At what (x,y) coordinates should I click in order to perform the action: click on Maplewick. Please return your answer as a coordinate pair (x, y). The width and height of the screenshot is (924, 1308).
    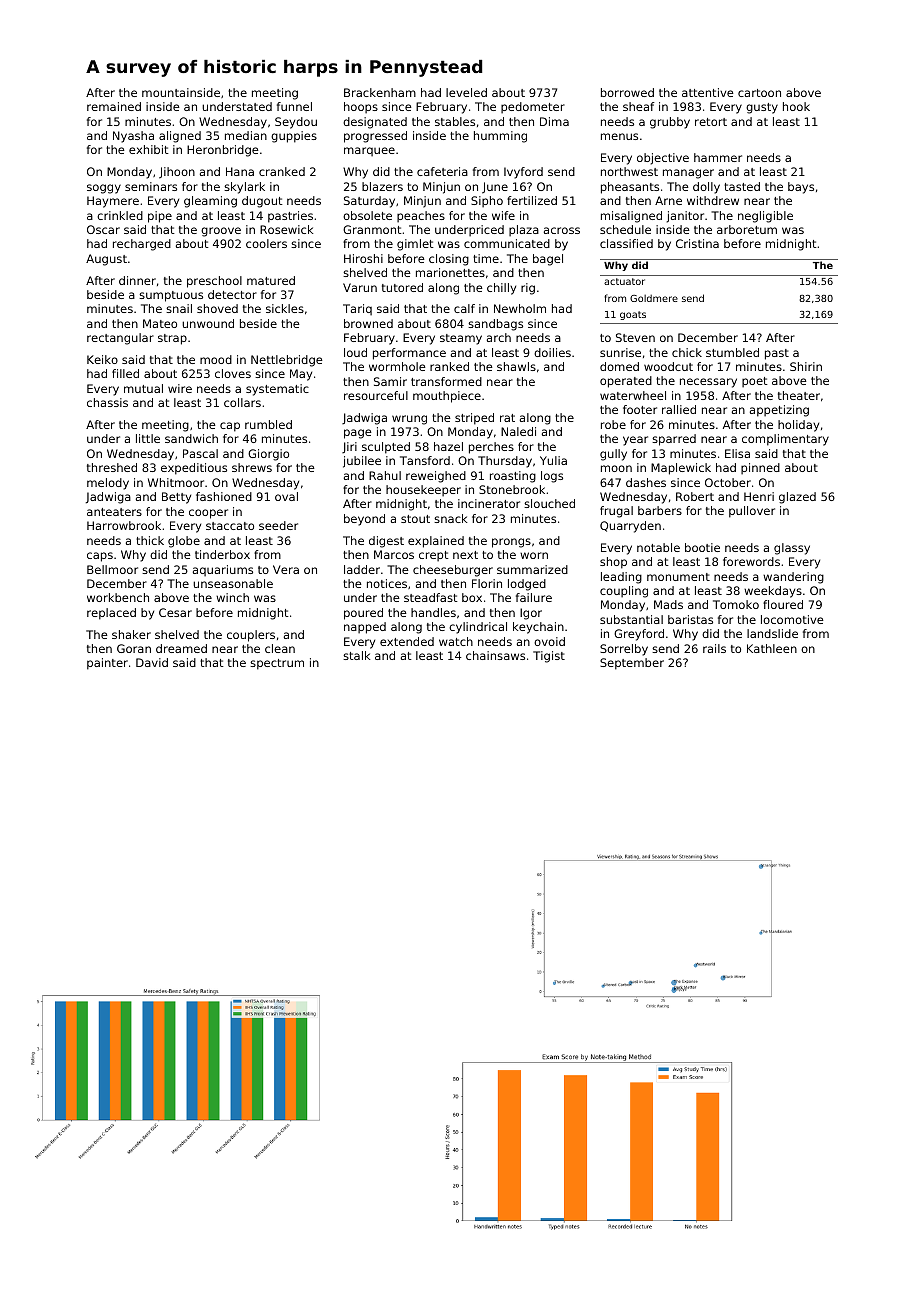
    Looking at the image, I should click on (681, 469).
